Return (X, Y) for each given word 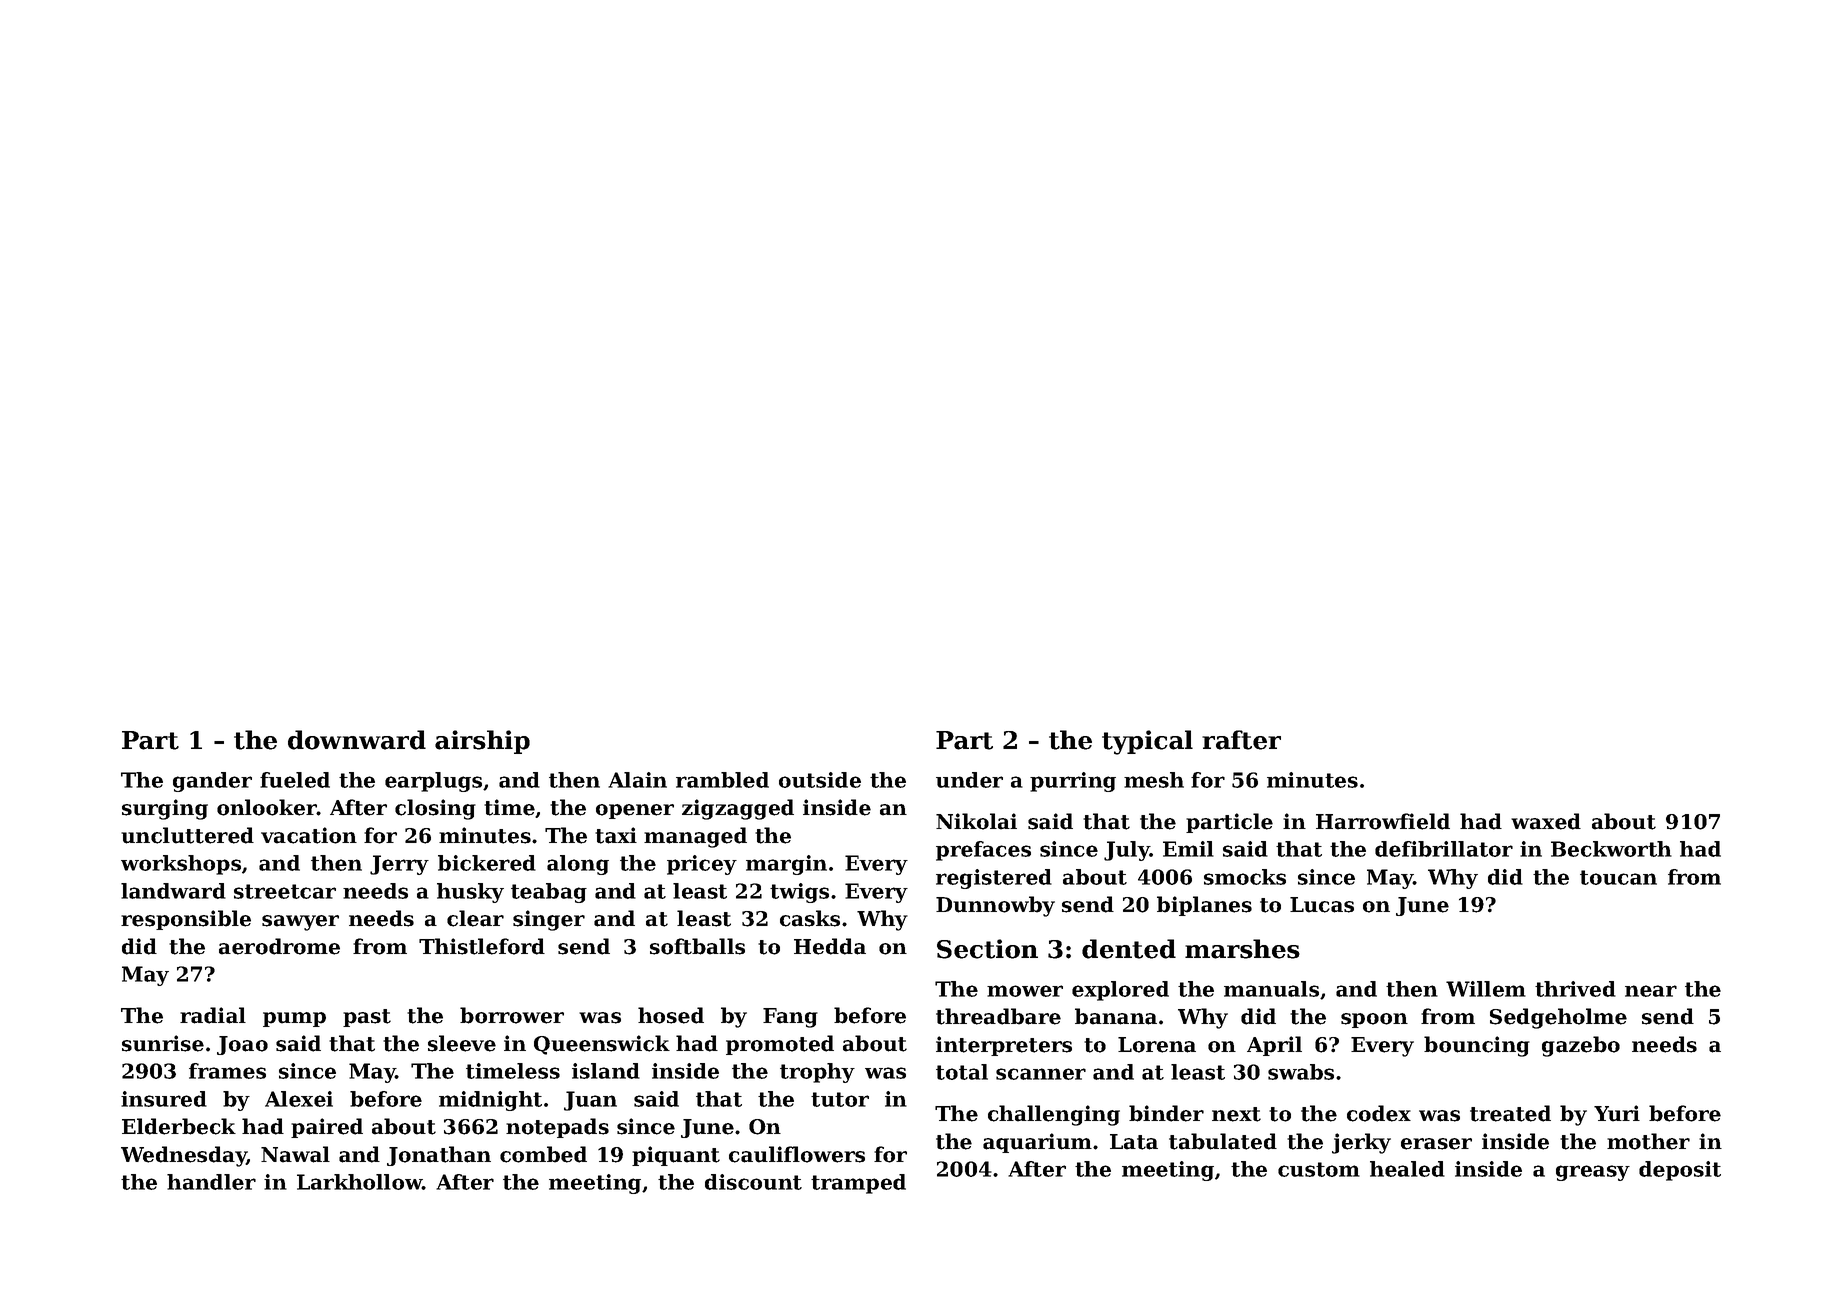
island (606, 1071)
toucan (1618, 877)
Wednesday (184, 1156)
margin (786, 865)
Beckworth (1611, 849)
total (962, 1072)
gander (212, 782)
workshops (181, 865)
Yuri (1617, 1113)
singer (549, 920)
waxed (1546, 821)
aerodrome (279, 946)
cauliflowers (797, 1154)
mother (1648, 1141)
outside (820, 780)
